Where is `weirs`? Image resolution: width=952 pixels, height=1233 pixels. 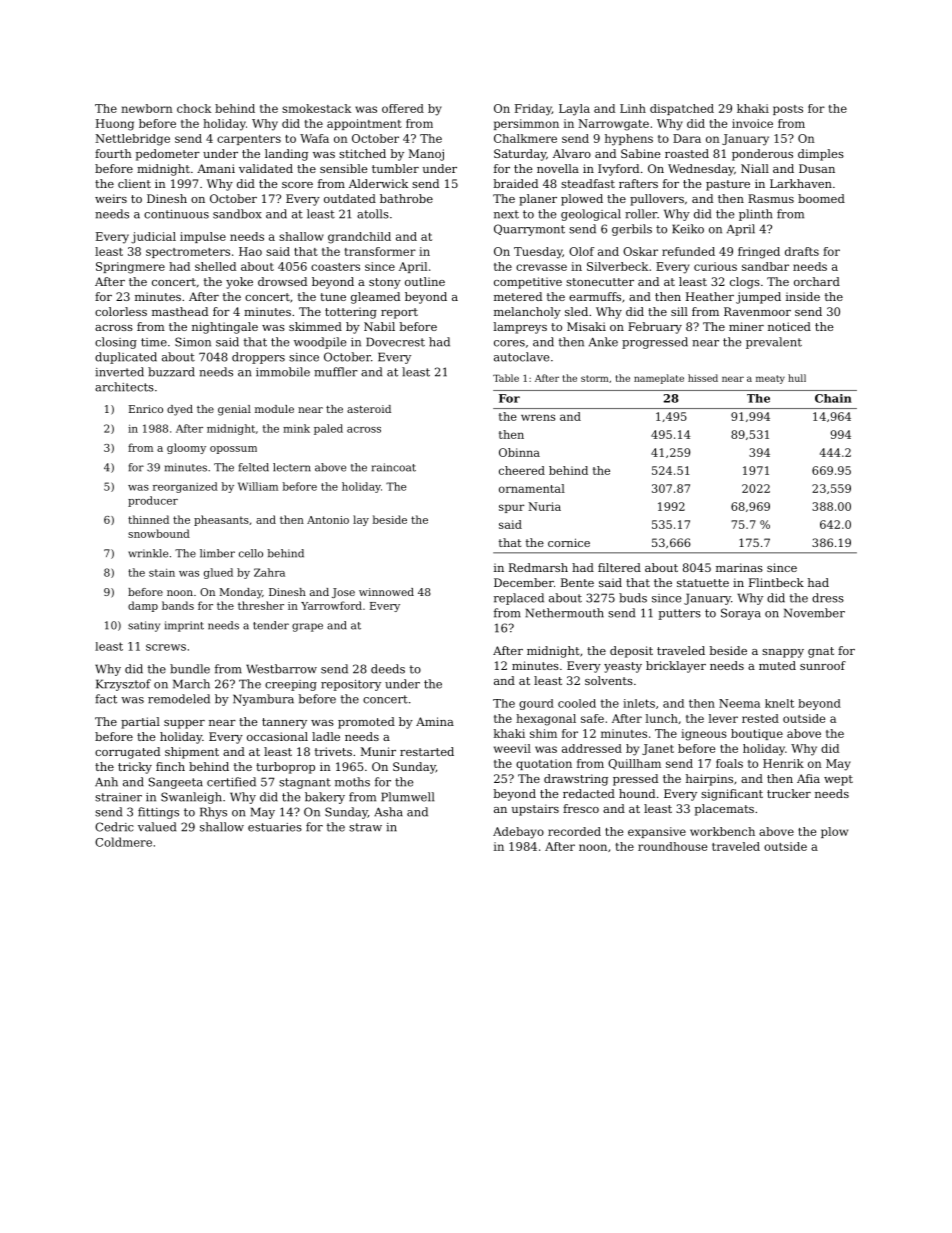 weirs is located at coordinates (111, 198).
